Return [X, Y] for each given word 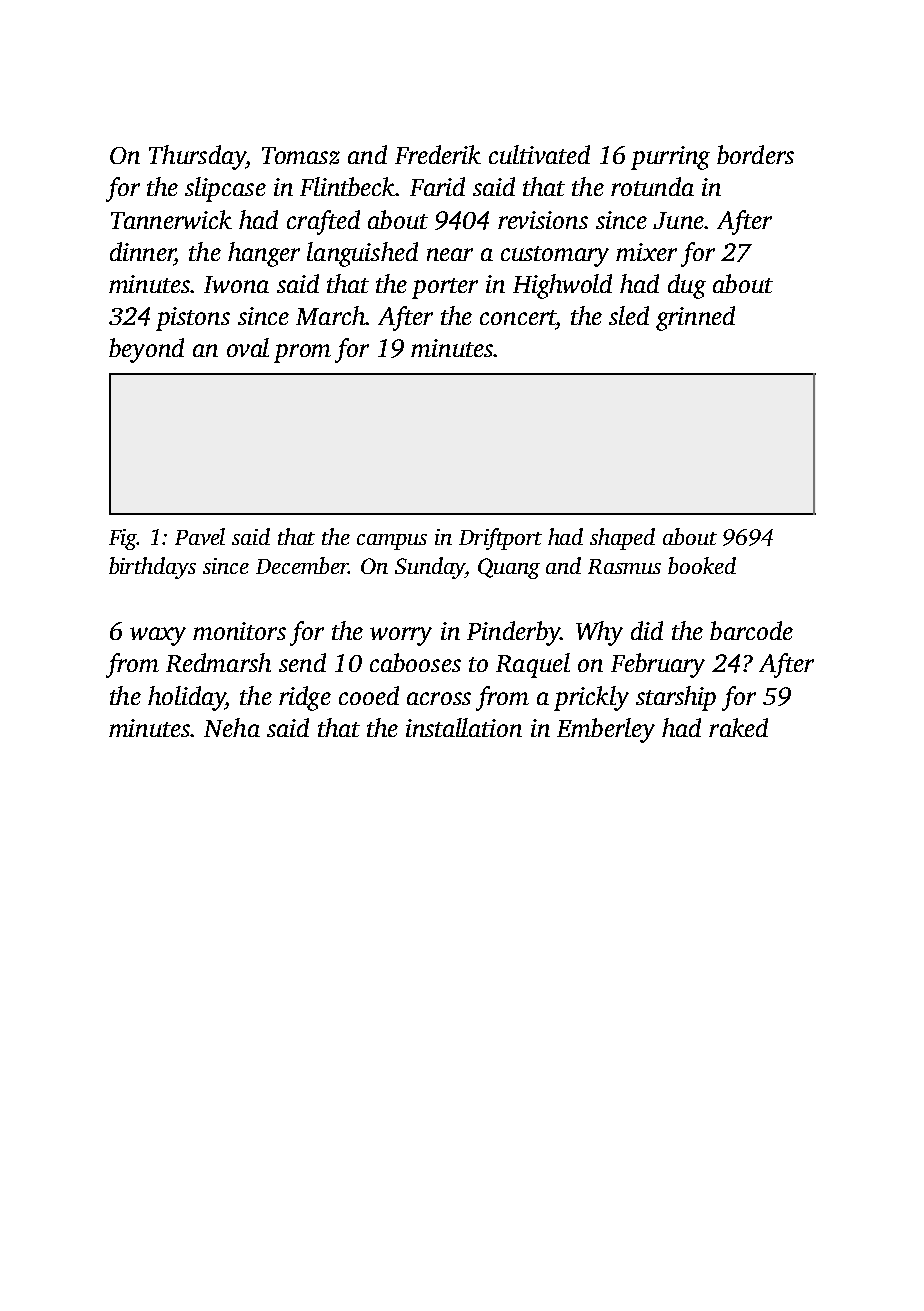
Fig [123, 539]
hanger [264, 254]
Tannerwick [171, 219]
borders [755, 154]
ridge [305, 698]
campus [392, 542]
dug [687, 286]
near [450, 254]
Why [599, 633]
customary [555, 256]
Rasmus [624, 566]
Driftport [500, 539]
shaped [622, 539]
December [302, 565]
